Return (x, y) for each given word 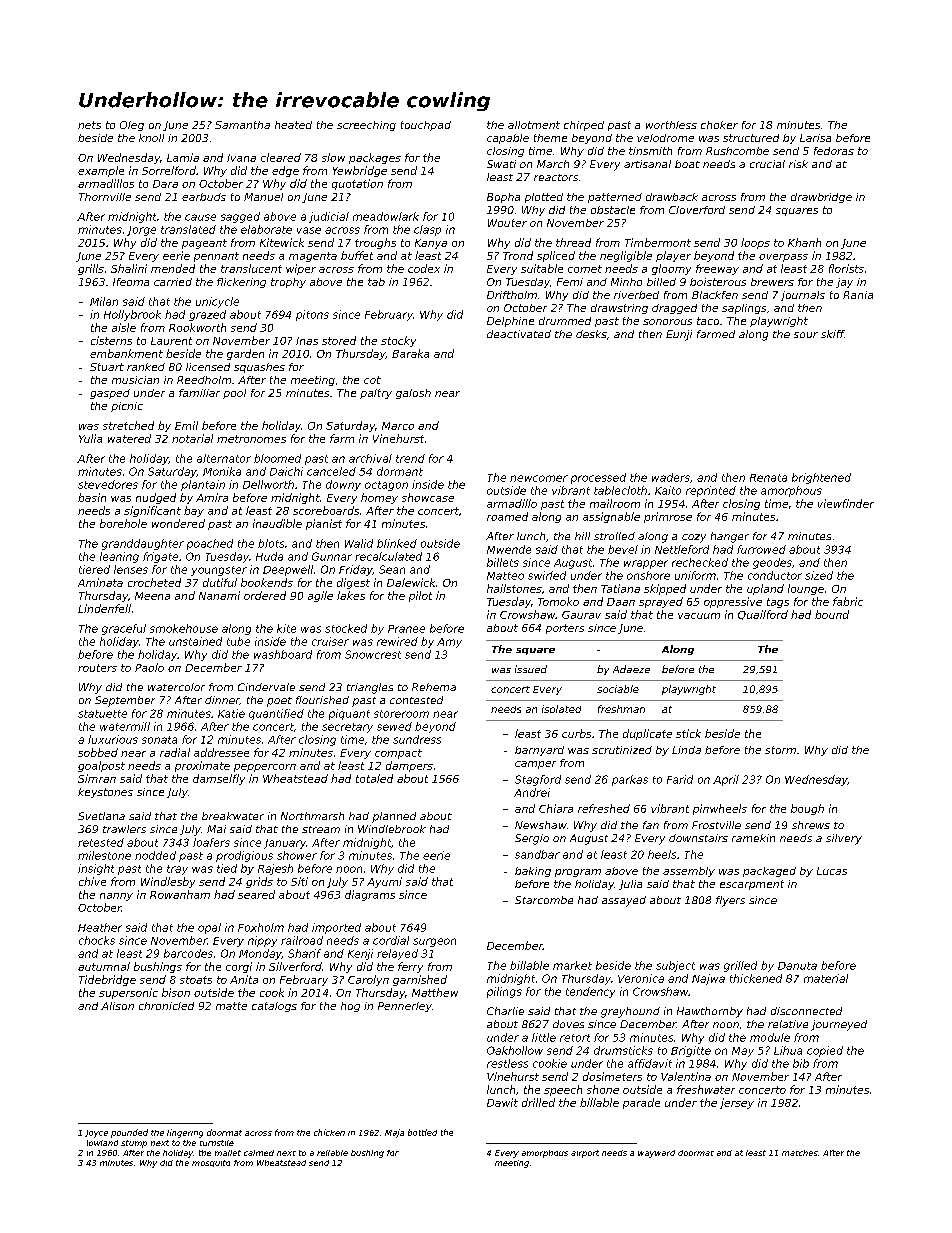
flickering (241, 283)
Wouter (507, 223)
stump (134, 1144)
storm (780, 750)
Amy (449, 643)
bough (807, 809)
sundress (417, 739)
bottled (422, 1132)
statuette (102, 714)
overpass (783, 258)
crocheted (154, 582)
